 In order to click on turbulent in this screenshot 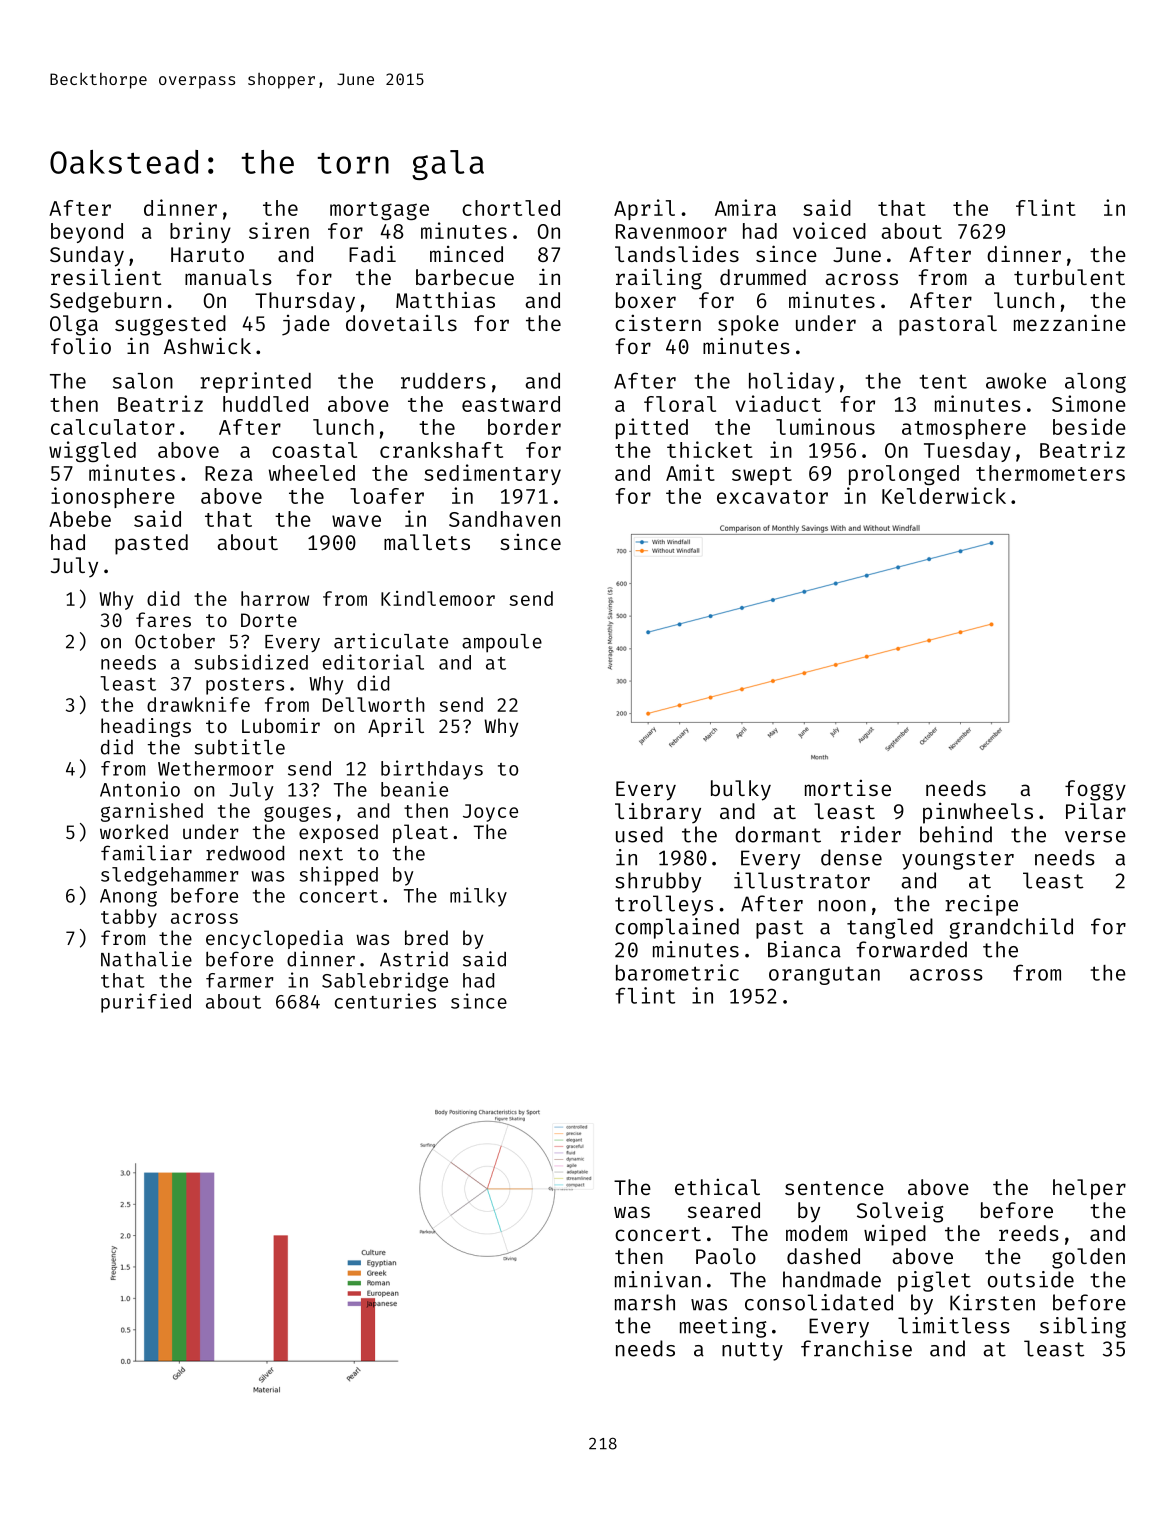, I will do `click(1069, 277)`.
